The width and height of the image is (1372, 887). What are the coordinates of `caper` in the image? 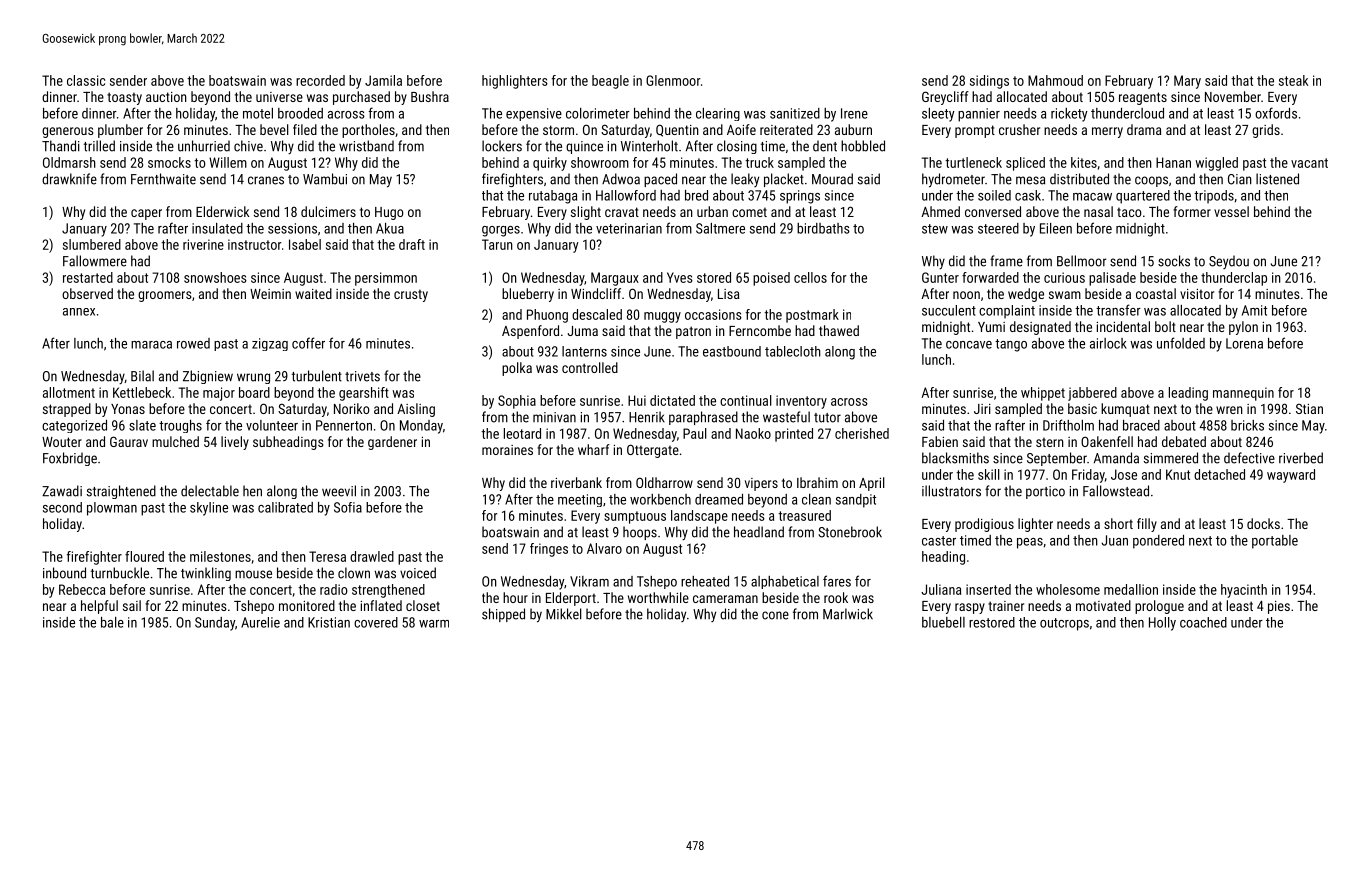 It's located at (146, 214).
